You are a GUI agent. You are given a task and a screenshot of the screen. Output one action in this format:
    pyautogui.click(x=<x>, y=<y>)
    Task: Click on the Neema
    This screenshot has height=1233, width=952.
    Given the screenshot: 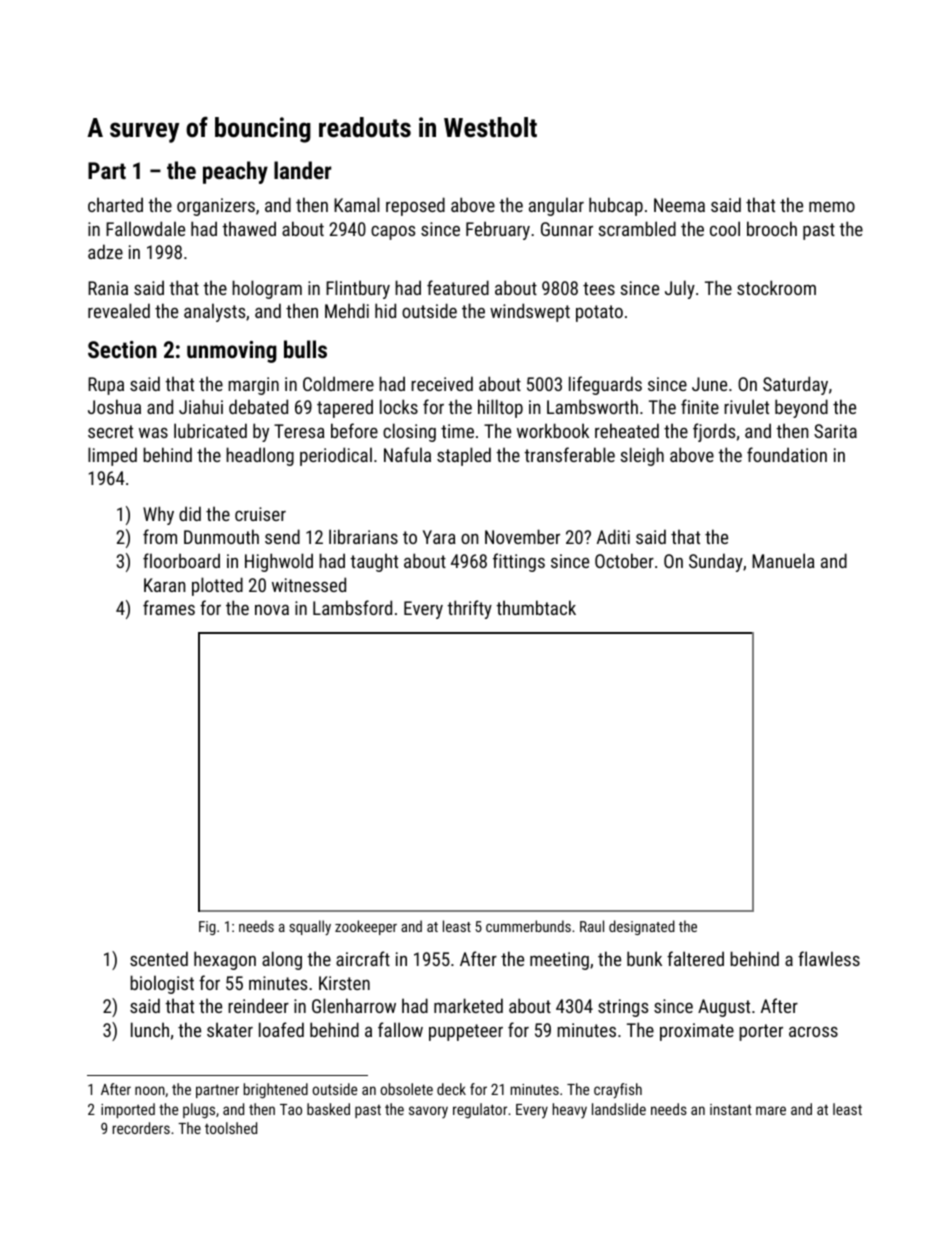 What is the action you would take?
    pyautogui.click(x=679, y=205)
